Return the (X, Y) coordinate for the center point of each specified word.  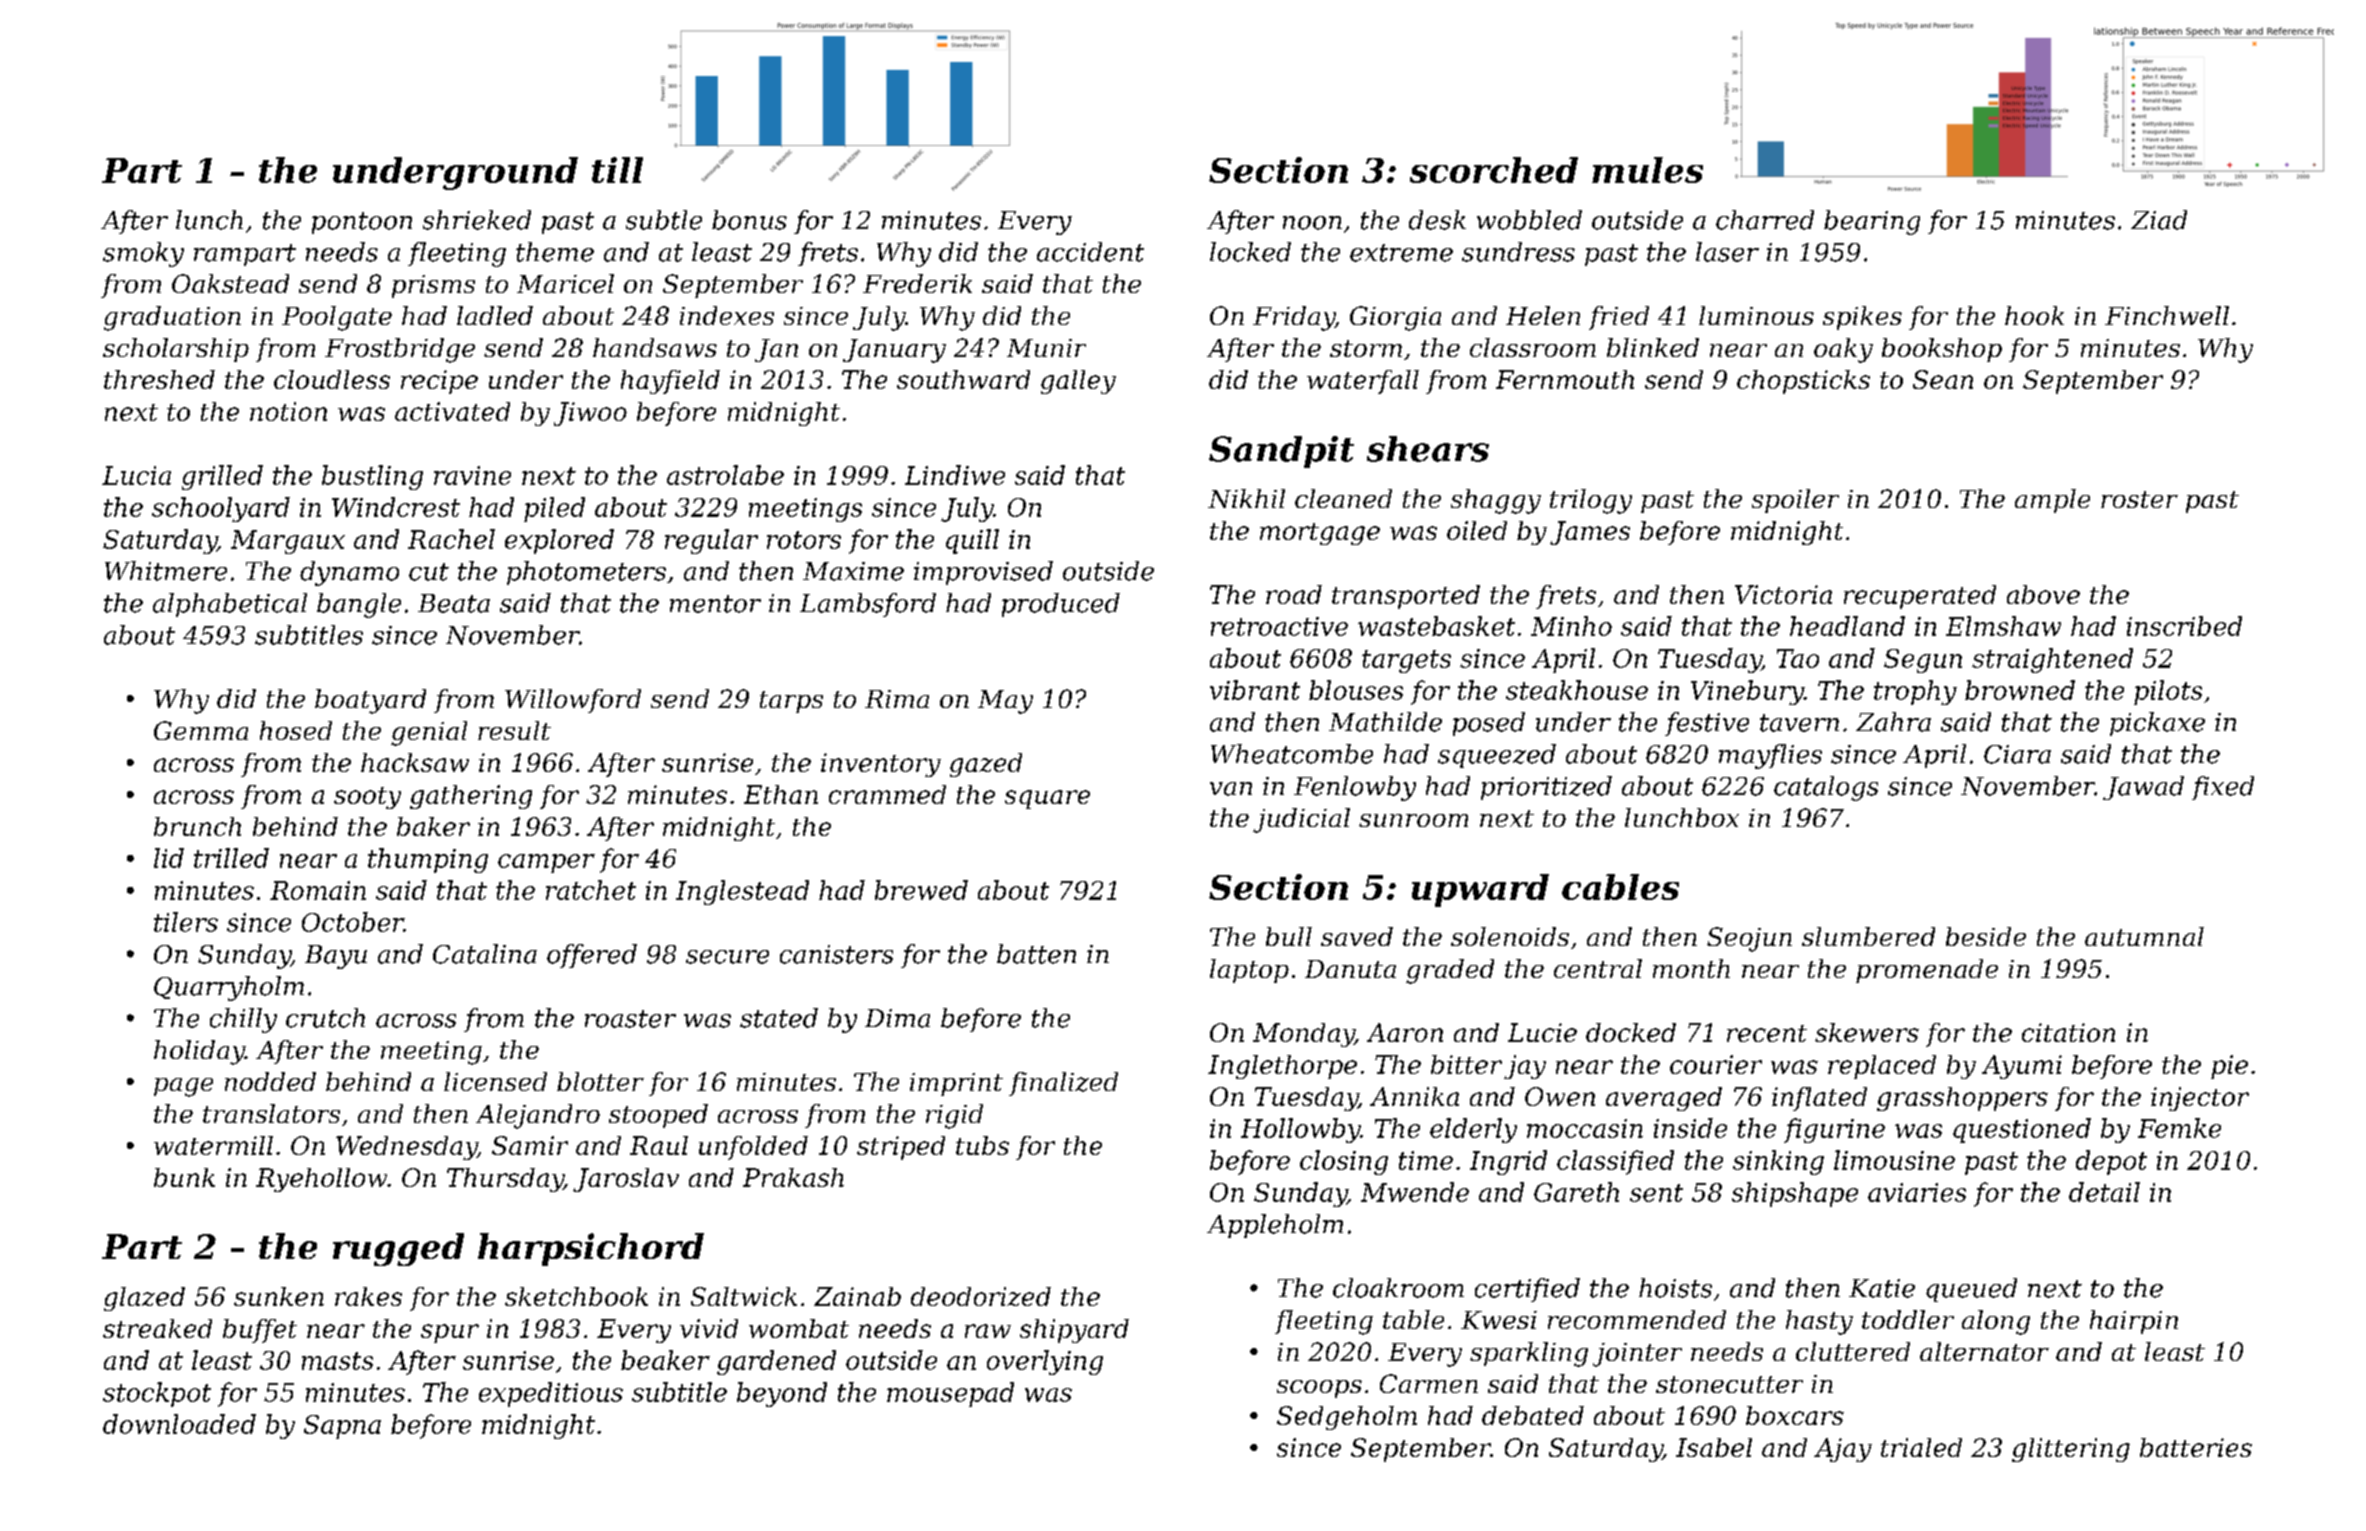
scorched (1494, 170)
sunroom (1413, 820)
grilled (222, 477)
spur (450, 1333)
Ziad (2159, 220)
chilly (243, 1020)
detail (2104, 1192)
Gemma (201, 730)
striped (901, 1148)
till (617, 170)
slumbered (1868, 936)
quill (972, 541)
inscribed (2184, 626)
